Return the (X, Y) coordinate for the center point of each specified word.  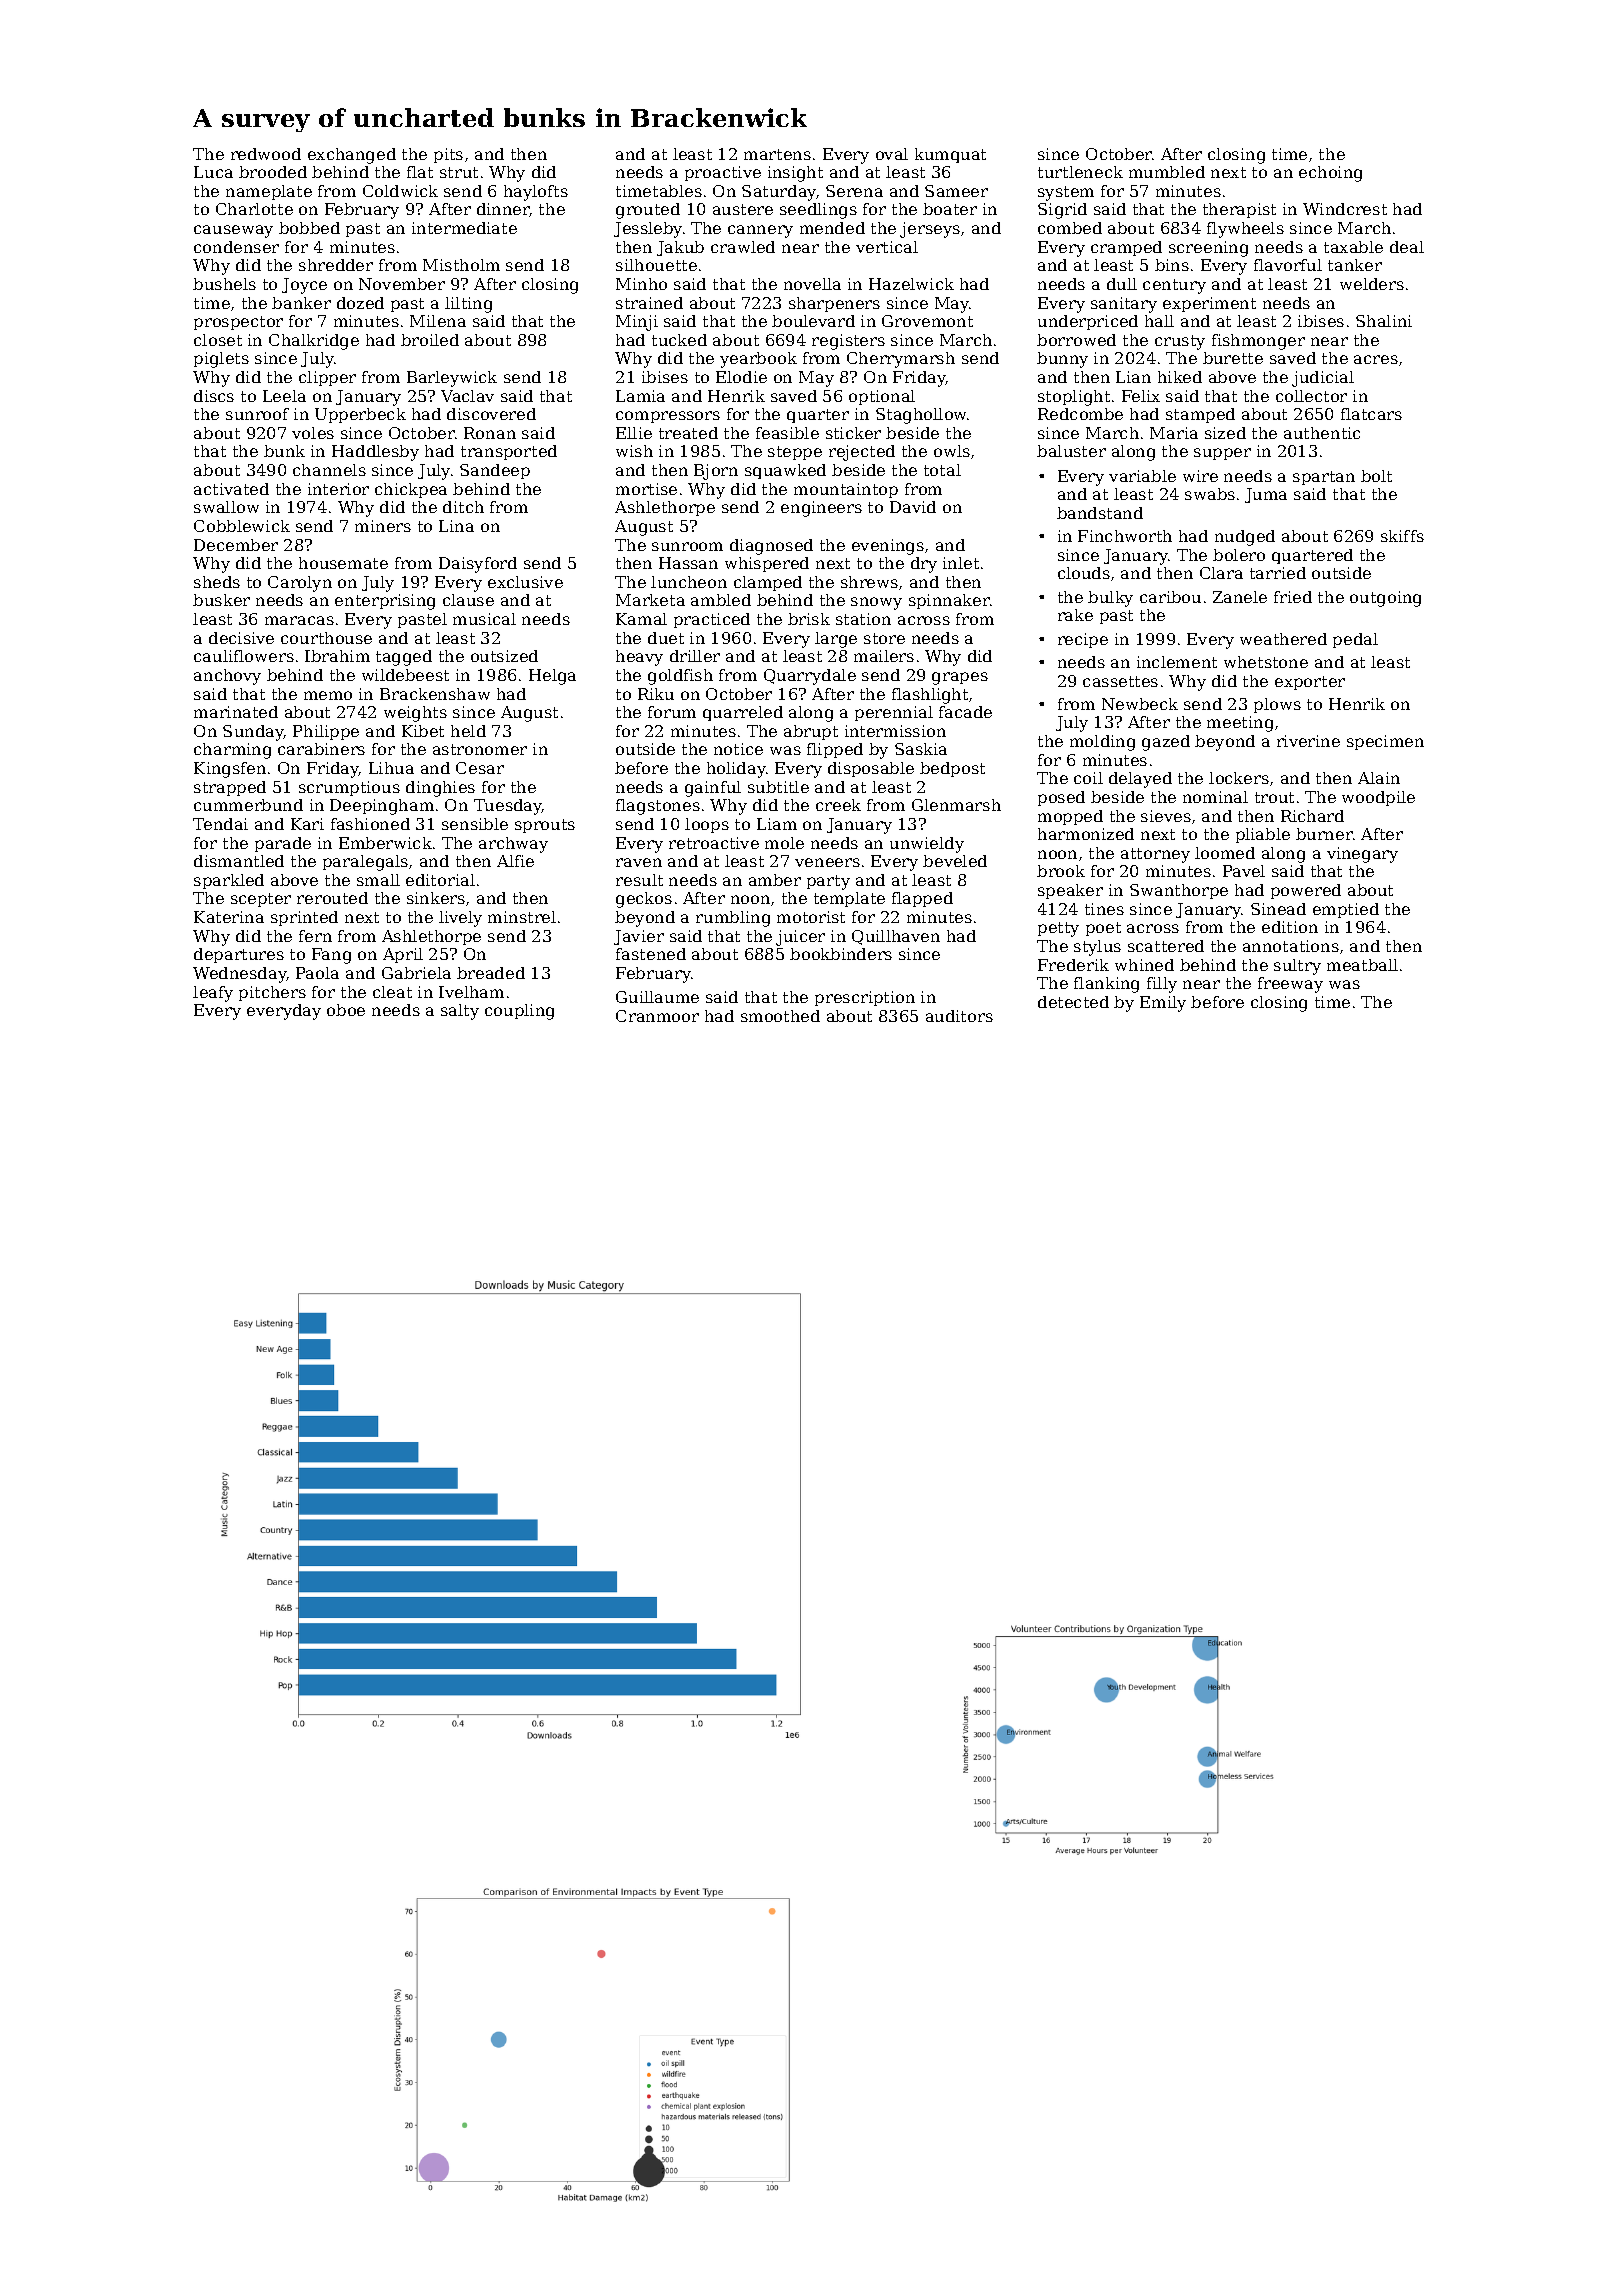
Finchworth (1125, 536)
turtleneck (1080, 172)
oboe (346, 1010)
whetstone (1266, 662)
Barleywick (452, 379)
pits (448, 155)
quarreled (743, 713)
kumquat (950, 155)
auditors (959, 1016)
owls (952, 451)
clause (468, 600)
